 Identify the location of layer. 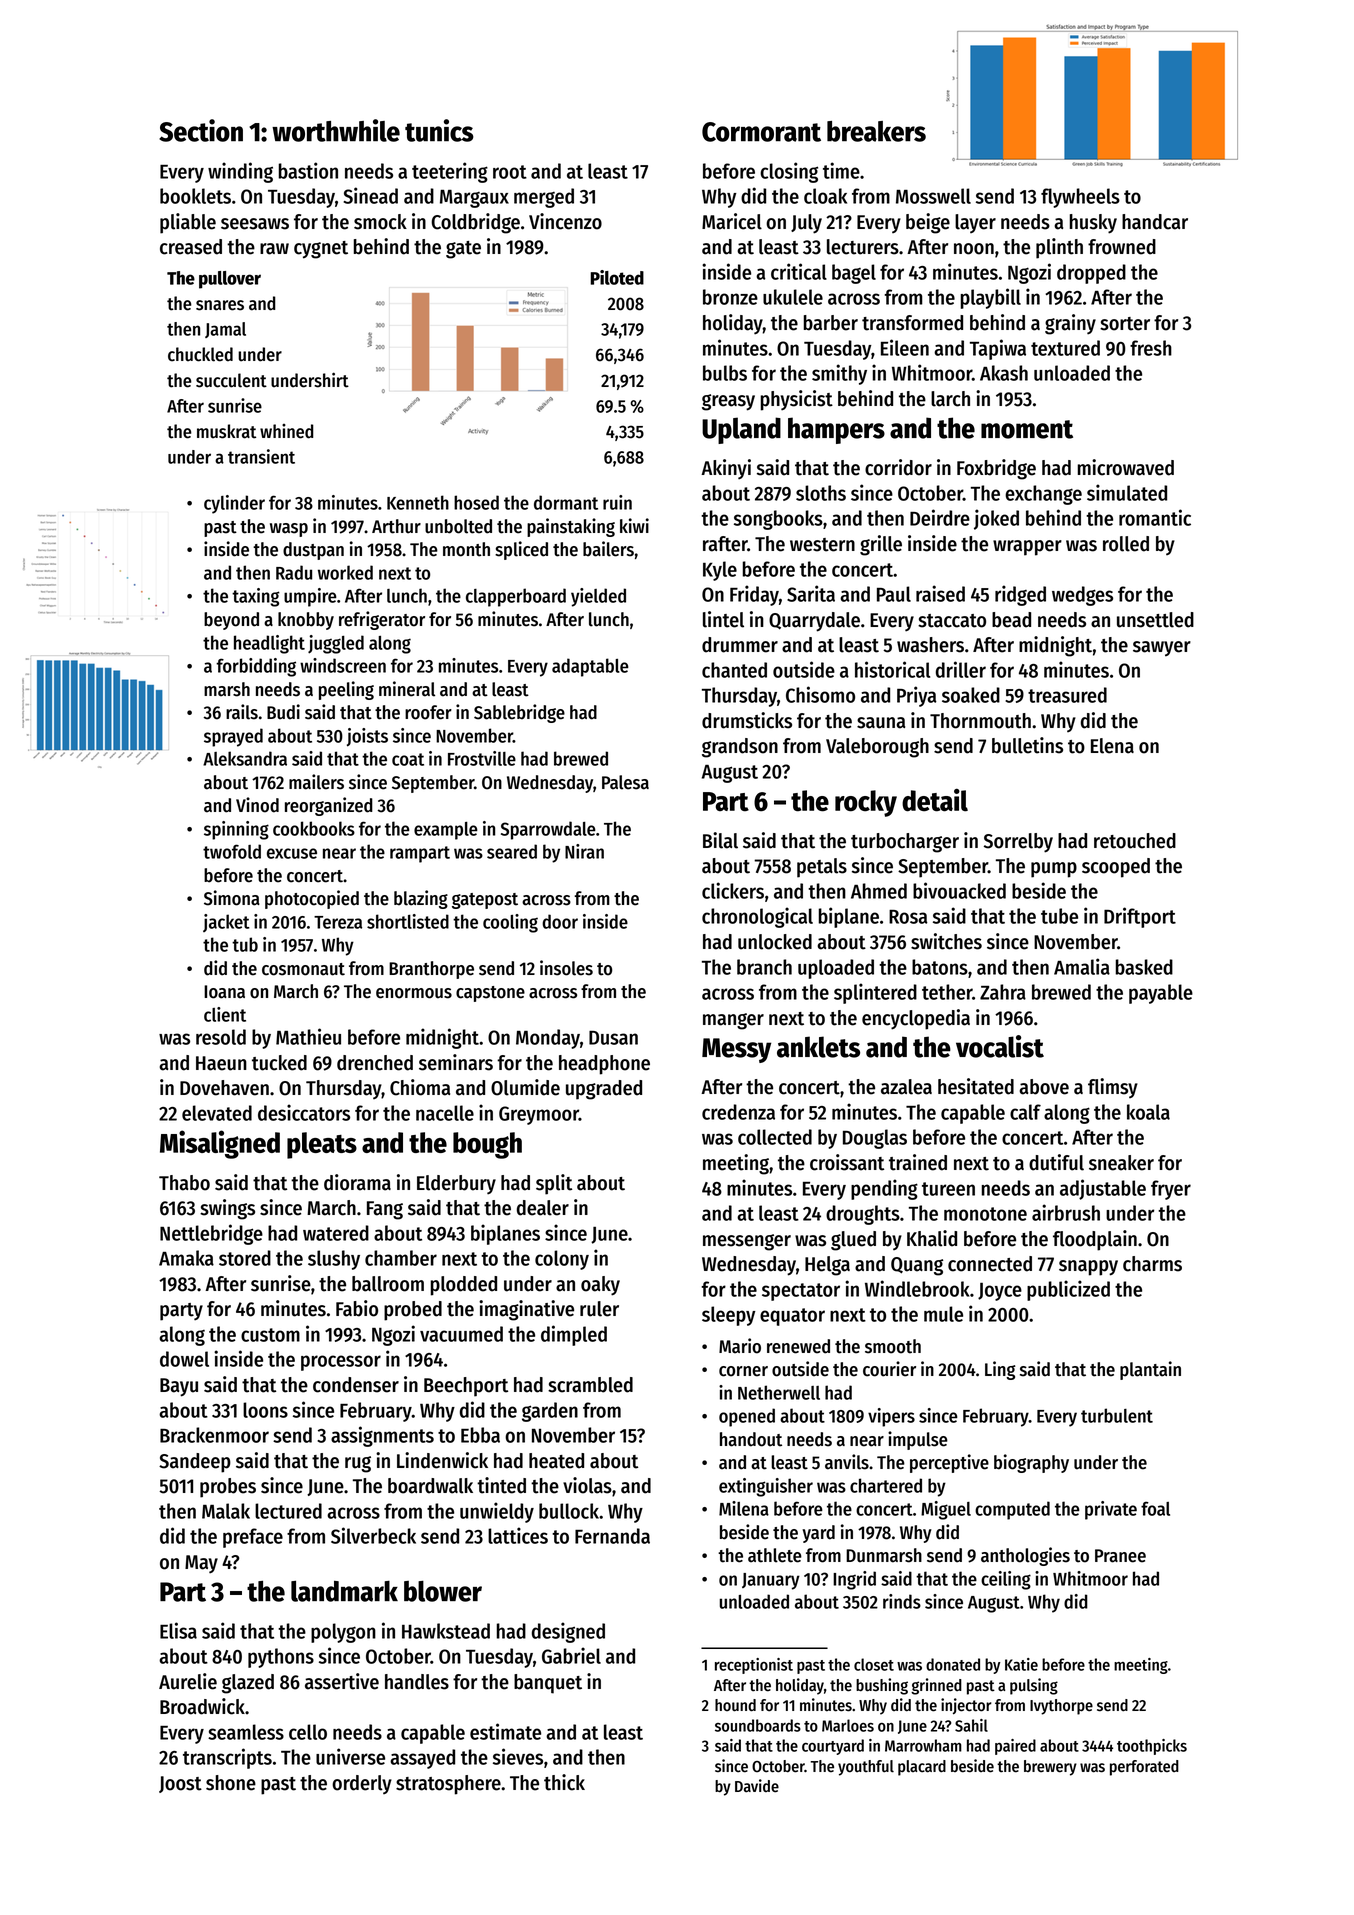
(975, 223).
